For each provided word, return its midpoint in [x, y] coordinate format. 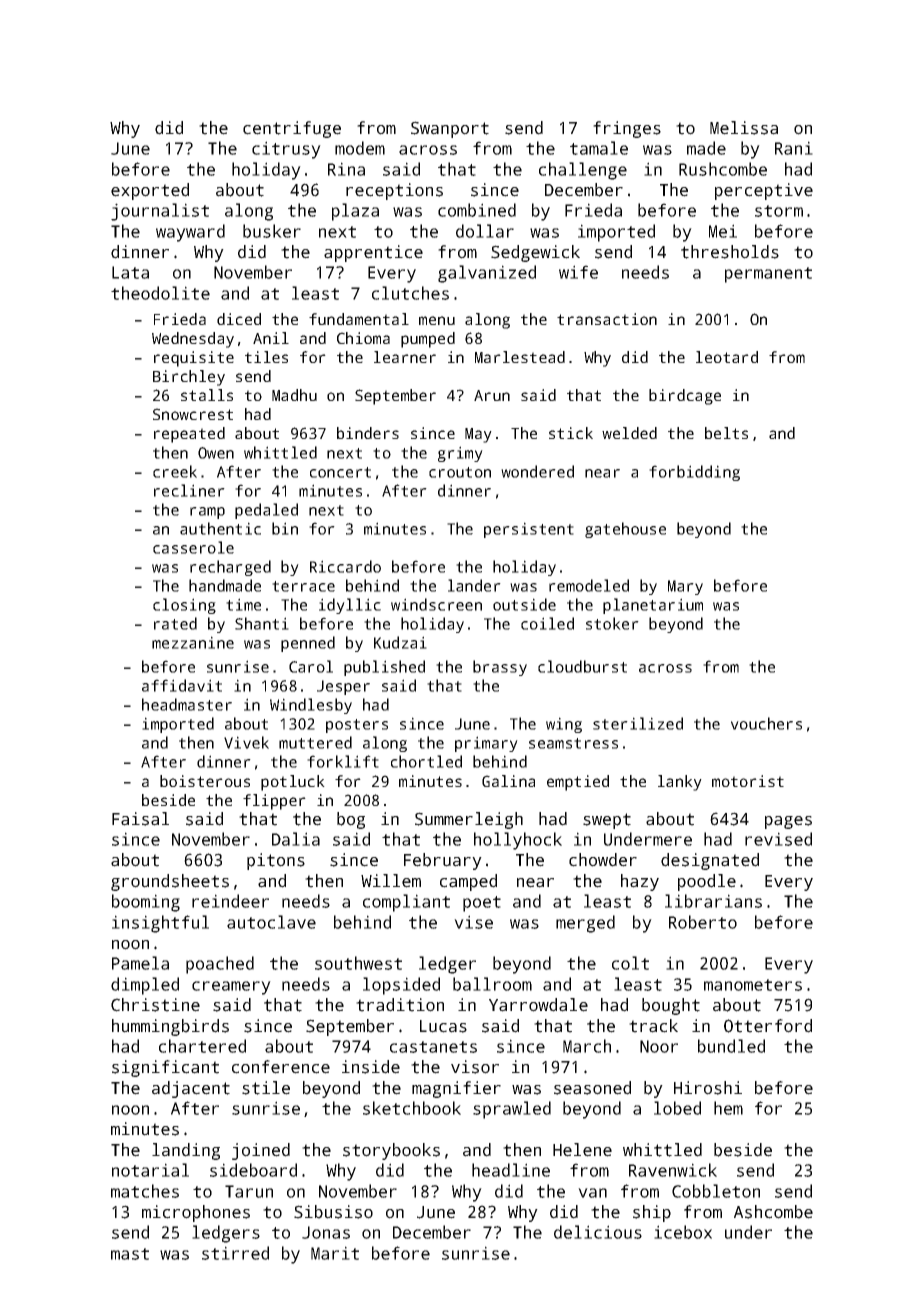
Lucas [443, 1026]
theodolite [160, 293]
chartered [202, 1046]
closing [184, 606]
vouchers [766, 723]
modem [360, 148]
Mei [723, 231]
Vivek [246, 742]
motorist [748, 781]
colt [630, 963]
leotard [727, 357]
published [384, 668]
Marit [335, 1253]
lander [474, 585]
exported [150, 191]
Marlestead [520, 357]
